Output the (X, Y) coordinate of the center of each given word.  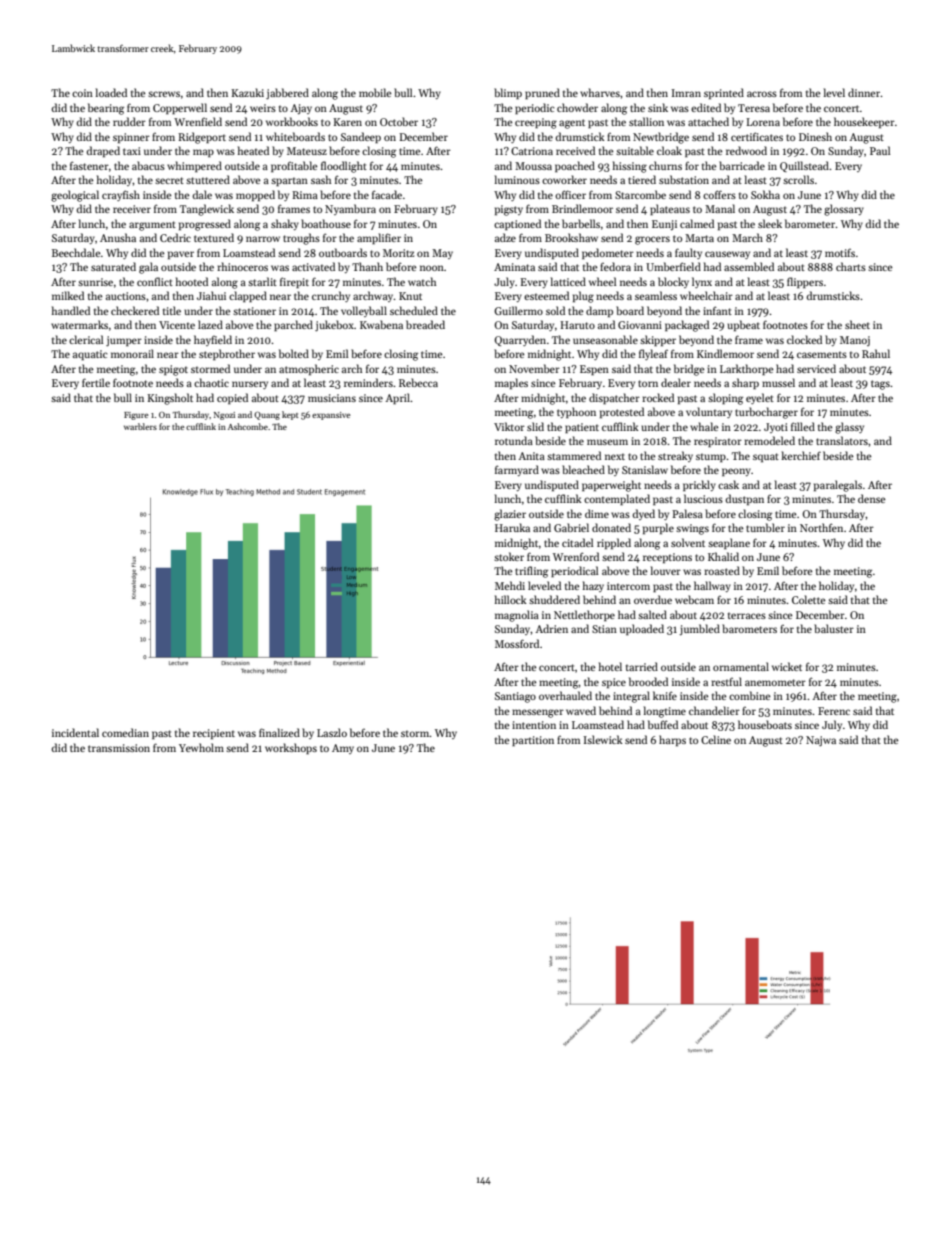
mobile (375, 92)
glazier (510, 515)
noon (432, 268)
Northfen (821, 527)
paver (181, 255)
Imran (686, 93)
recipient (214, 734)
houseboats (765, 724)
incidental (75, 732)
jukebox (334, 326)
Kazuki (247, 92)
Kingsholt (170, 399)
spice (614, 683)
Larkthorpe (747, 370)
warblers (140, 426)
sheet (857, 324)
